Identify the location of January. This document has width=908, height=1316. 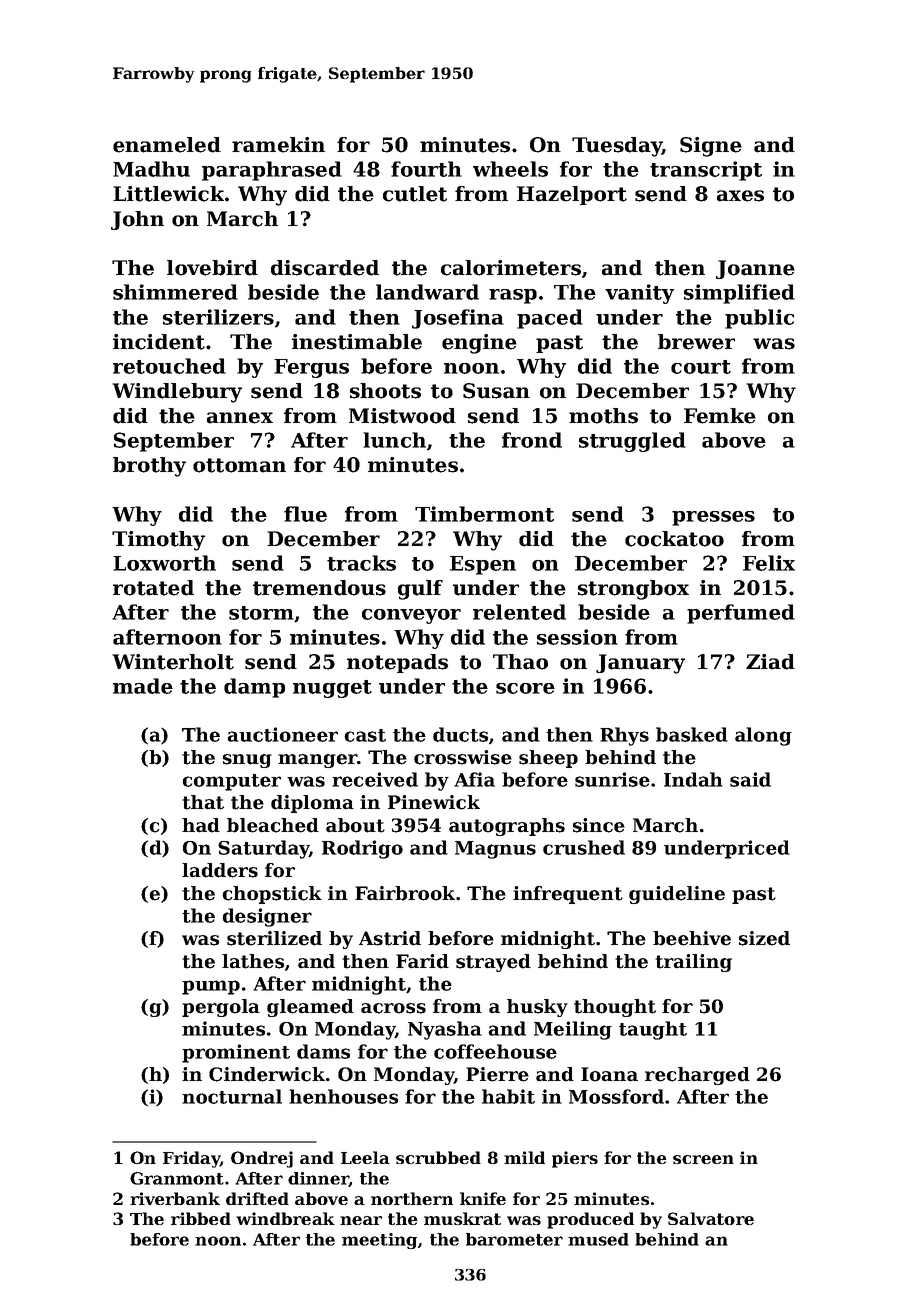
(640, 664).
